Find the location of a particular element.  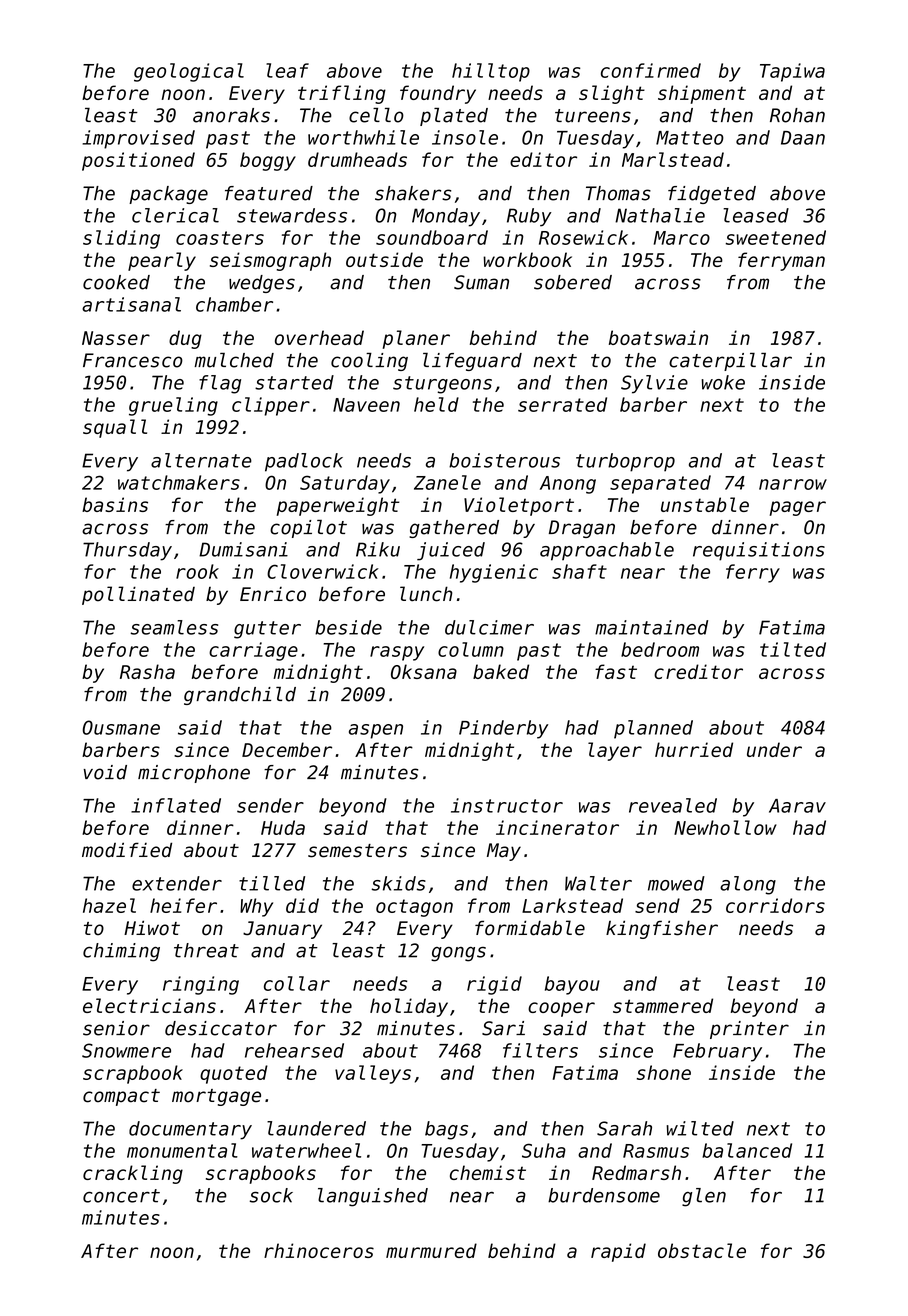

tilted is located at coordinates (793, 649).
